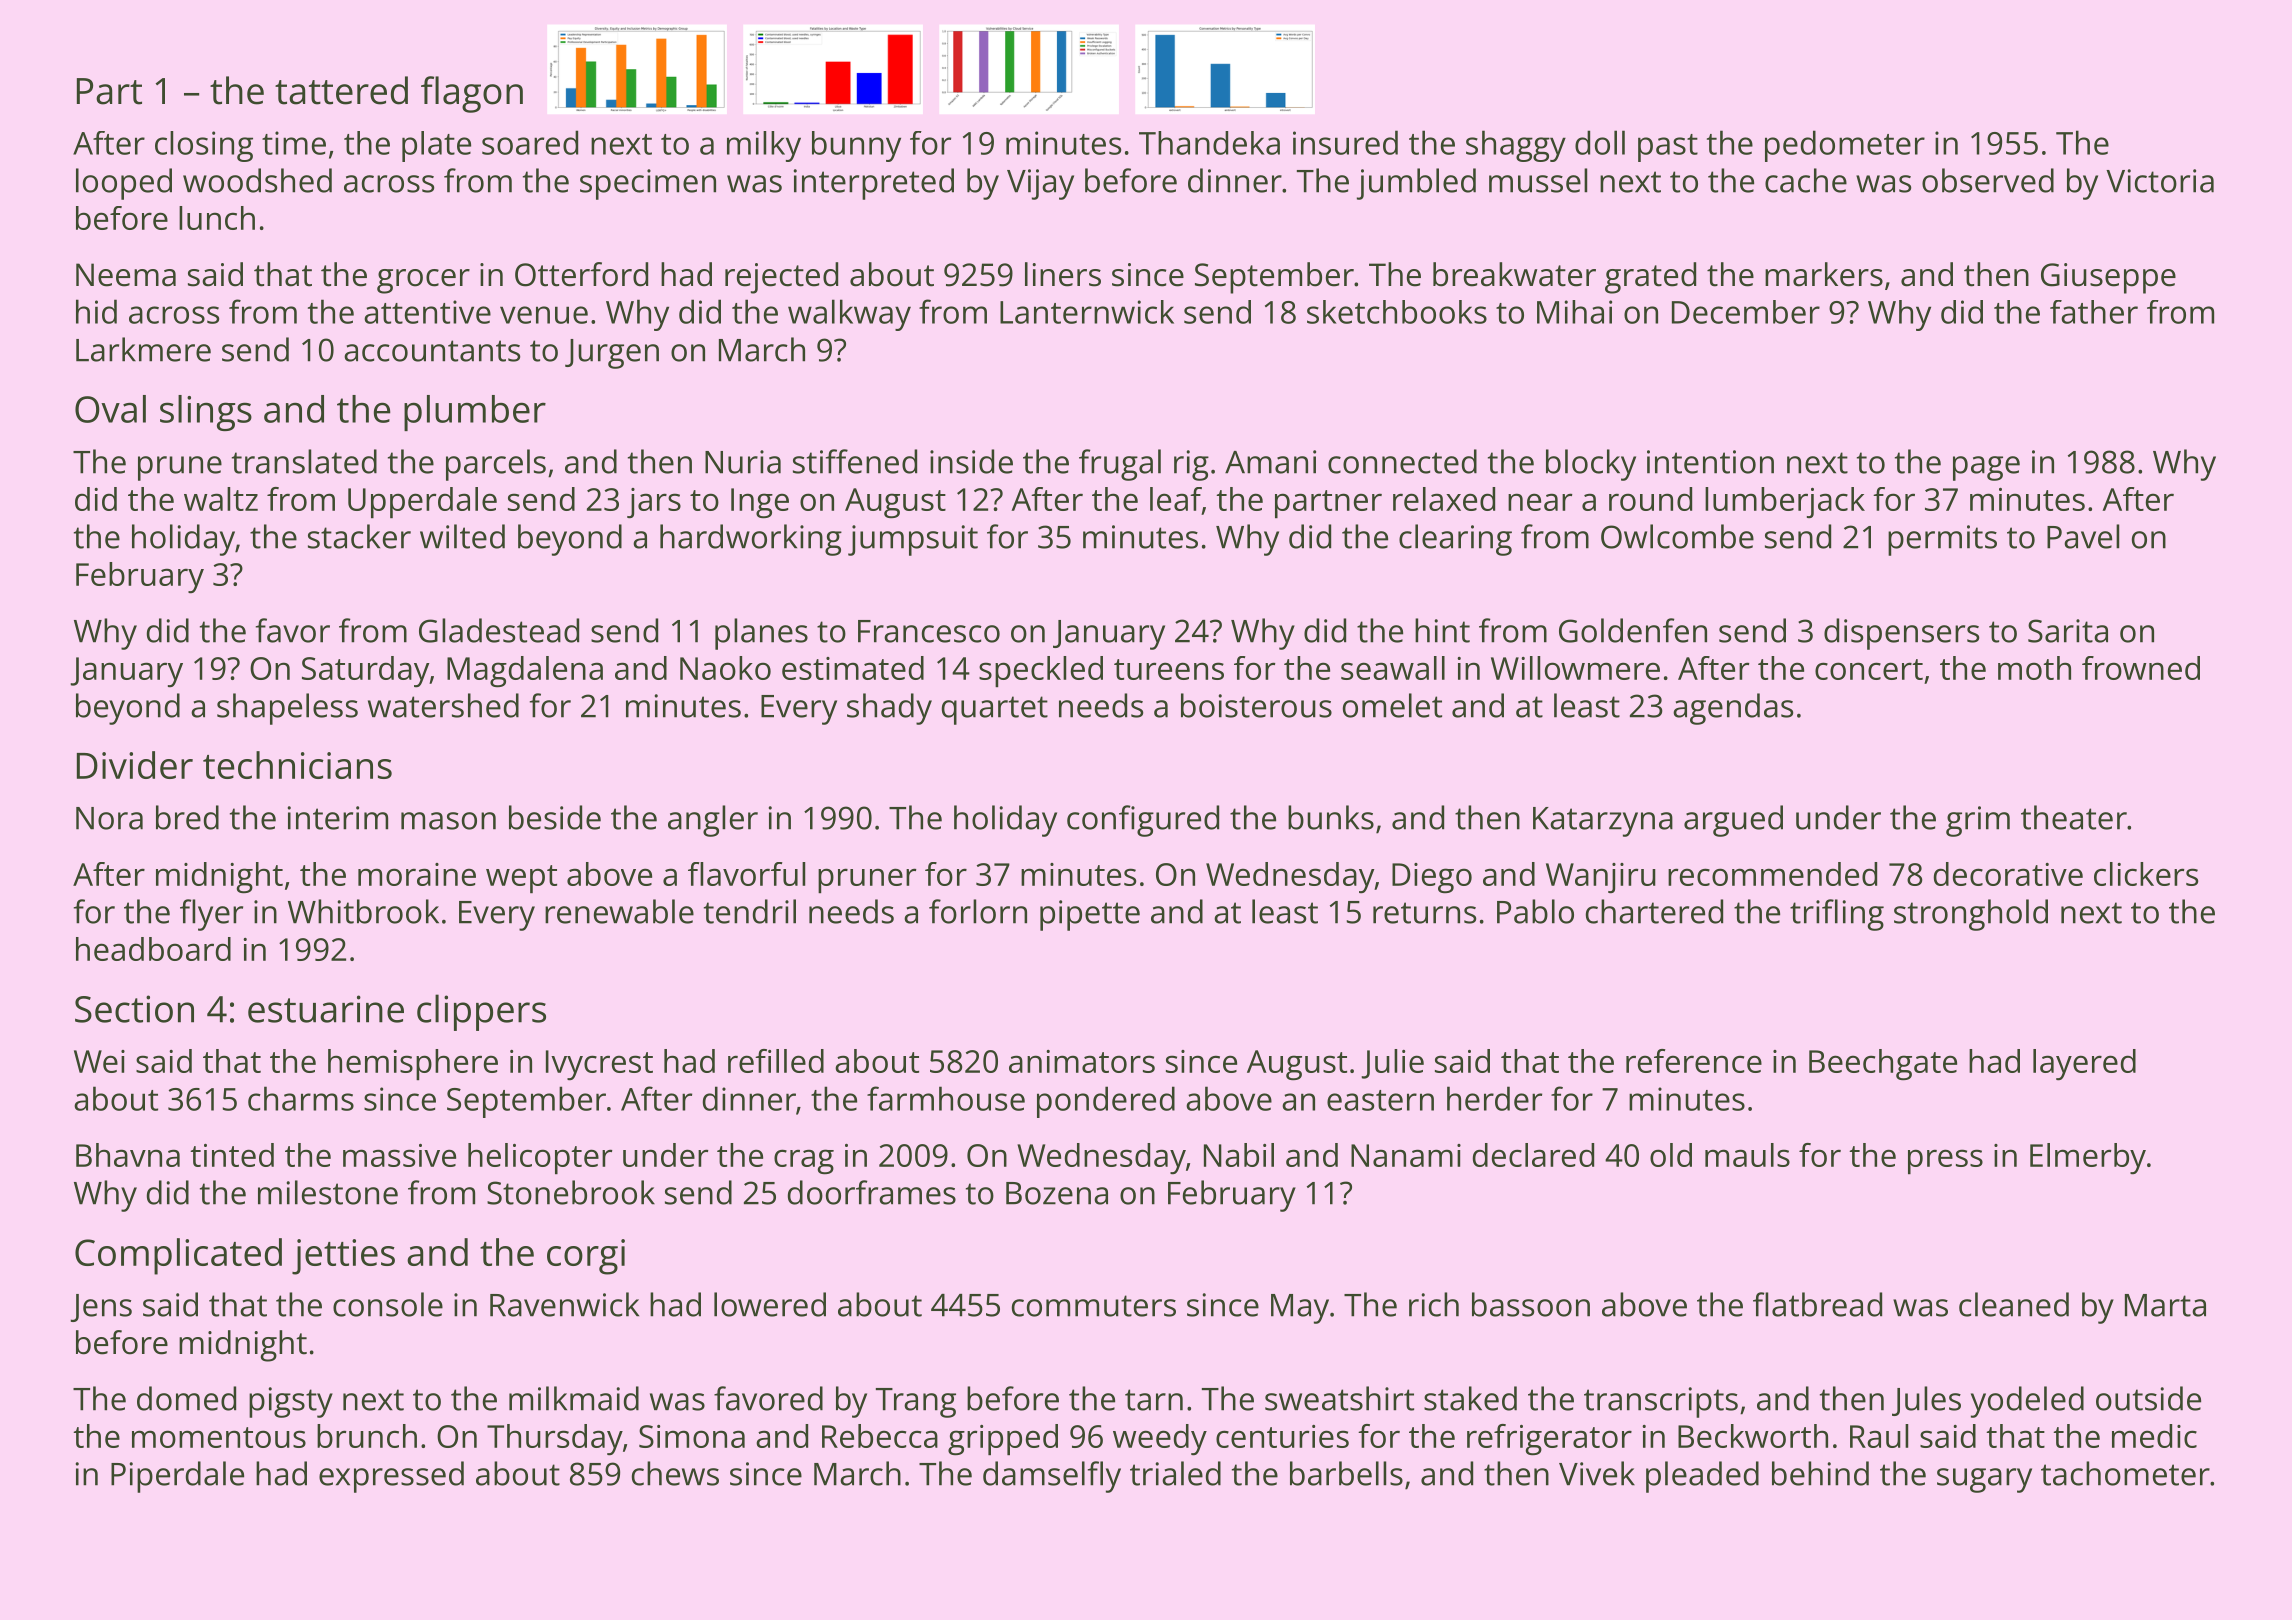 The height and width of the document is (1620, 2292). What do you see at coordinates (2084, 1065) in the document?
I see `layered` at bounding box center [2084, 1065].
